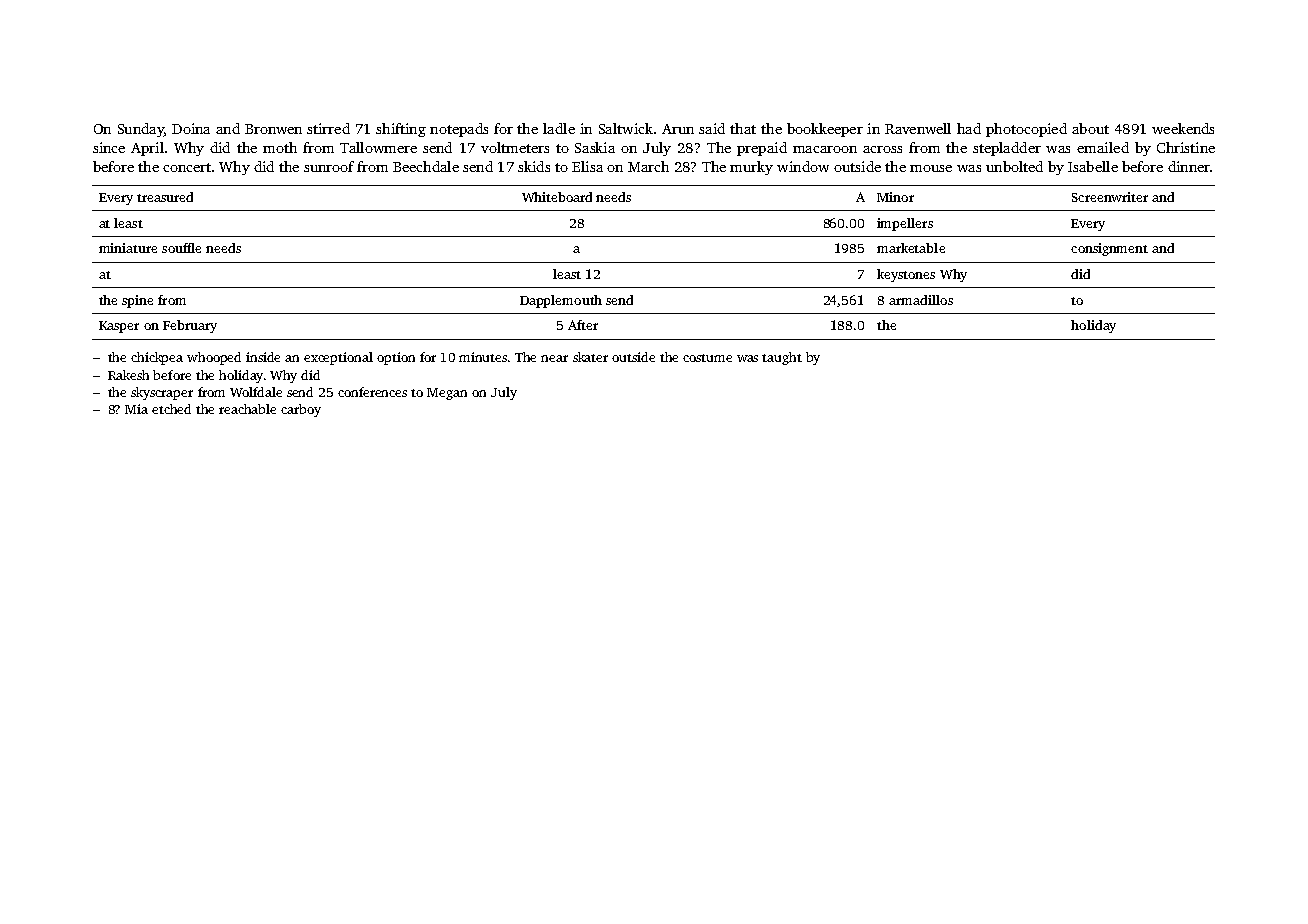 The width and height of the page is (1308, 924). What do you see at coordinates (743, 128) in the page?
I see `that` at bounding box center [743, 128].
